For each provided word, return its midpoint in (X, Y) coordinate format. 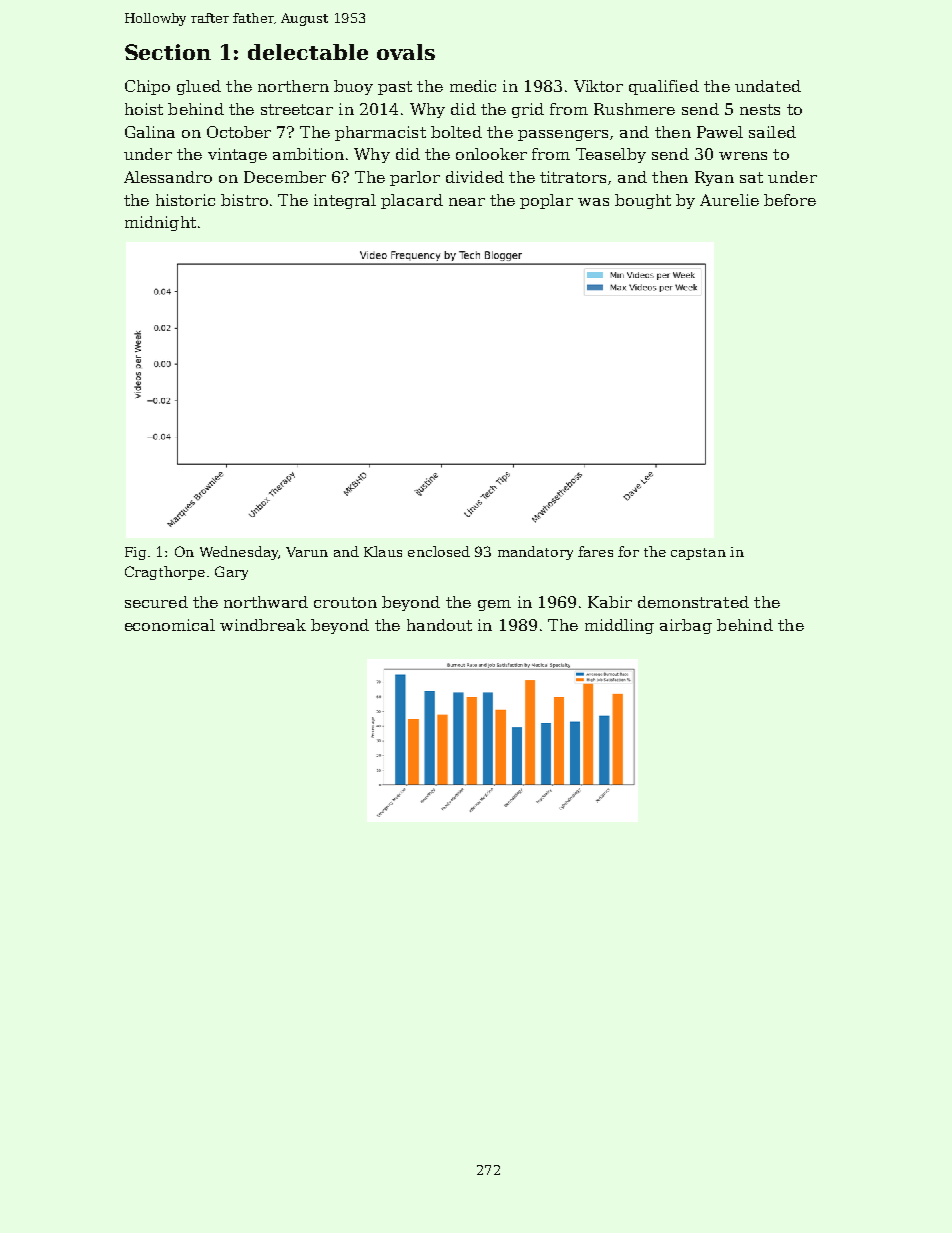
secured (156, 602)
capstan (698, 554)
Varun (307, 552)
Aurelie (729, 200)
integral (345, 201)
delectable (308, 52)
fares (595, 551)
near (467, 202)
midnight (160, 223)
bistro (244, 200)
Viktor (598, 86)
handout (439, 625)
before (790, 200)
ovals (406, 52)
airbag (686, 626)
